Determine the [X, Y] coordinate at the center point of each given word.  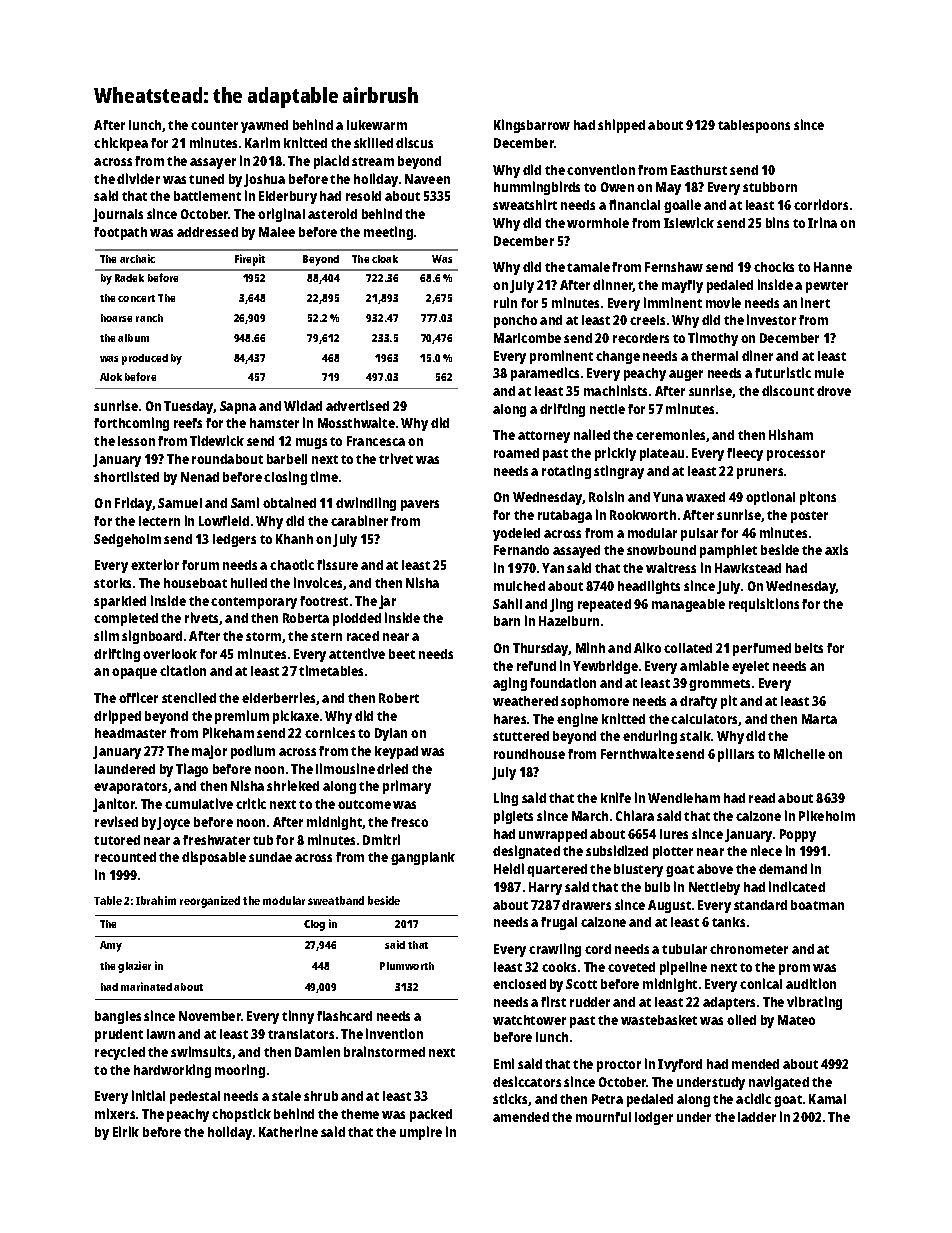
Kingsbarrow [532, 126]
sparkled [120, 602]
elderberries [278, 697]
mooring [240, 1071]
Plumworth [407, 966]
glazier [134, 967]
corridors [821, 204]
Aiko [647, 647]
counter [214, 125]
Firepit [250, 260]
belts [809, 648]
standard [760, 905]
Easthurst [699, 170]
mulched [519, 586]
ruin [505, 302]
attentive [357, 653]
